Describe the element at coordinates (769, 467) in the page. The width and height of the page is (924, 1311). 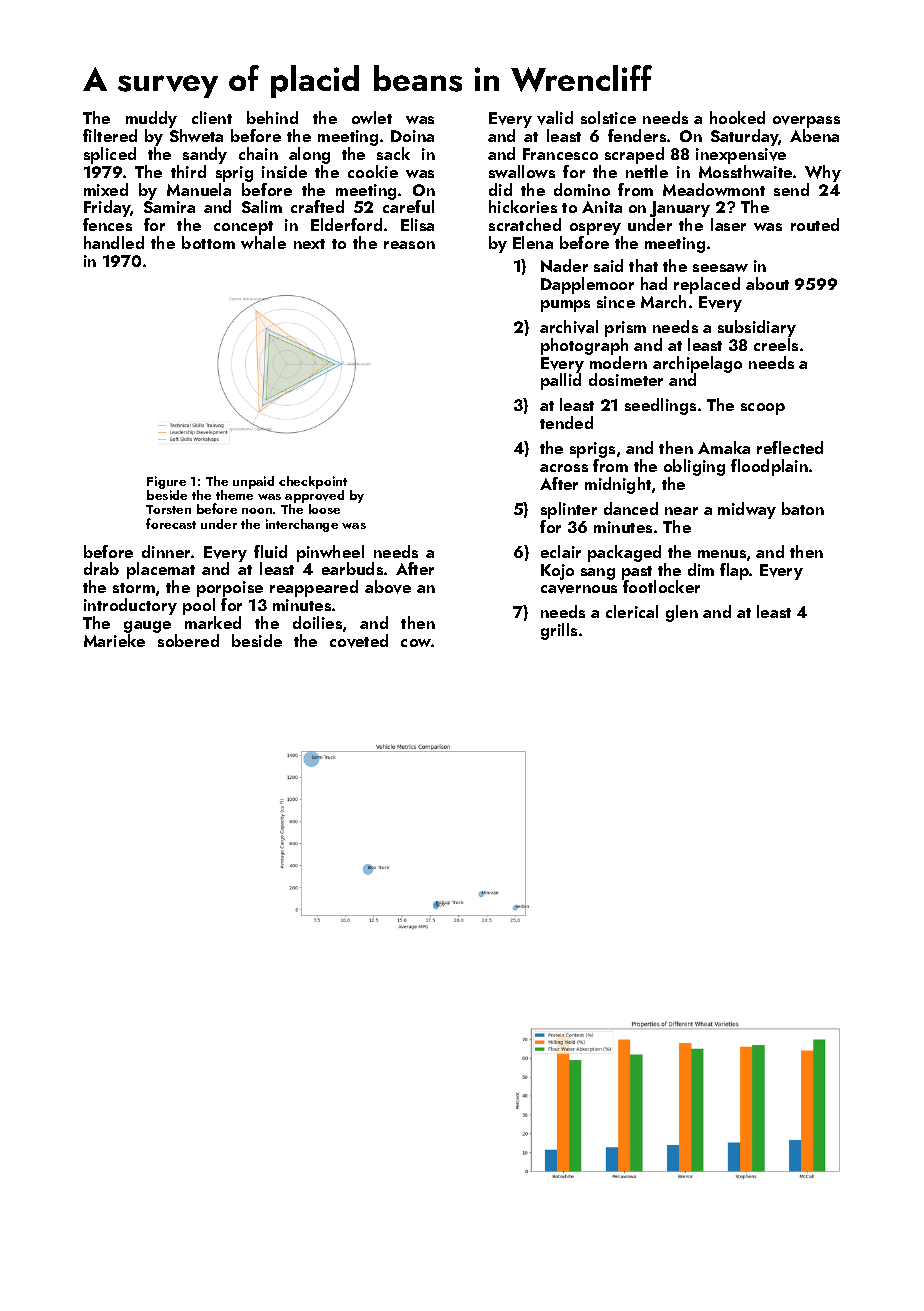
I see `floodplain` at that location.
